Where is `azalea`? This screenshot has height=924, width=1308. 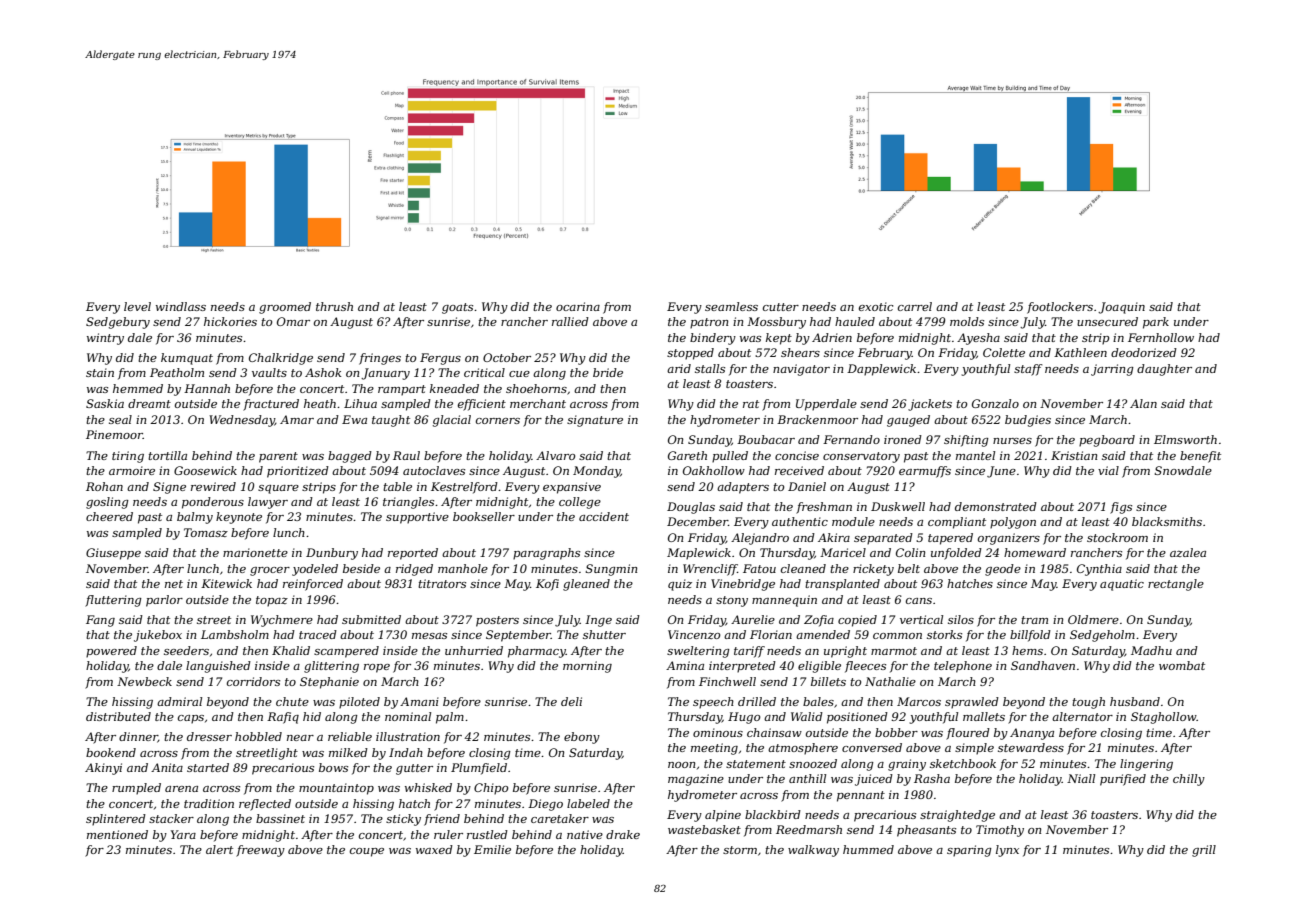 azalea is located at coordinates (1188, 552).
